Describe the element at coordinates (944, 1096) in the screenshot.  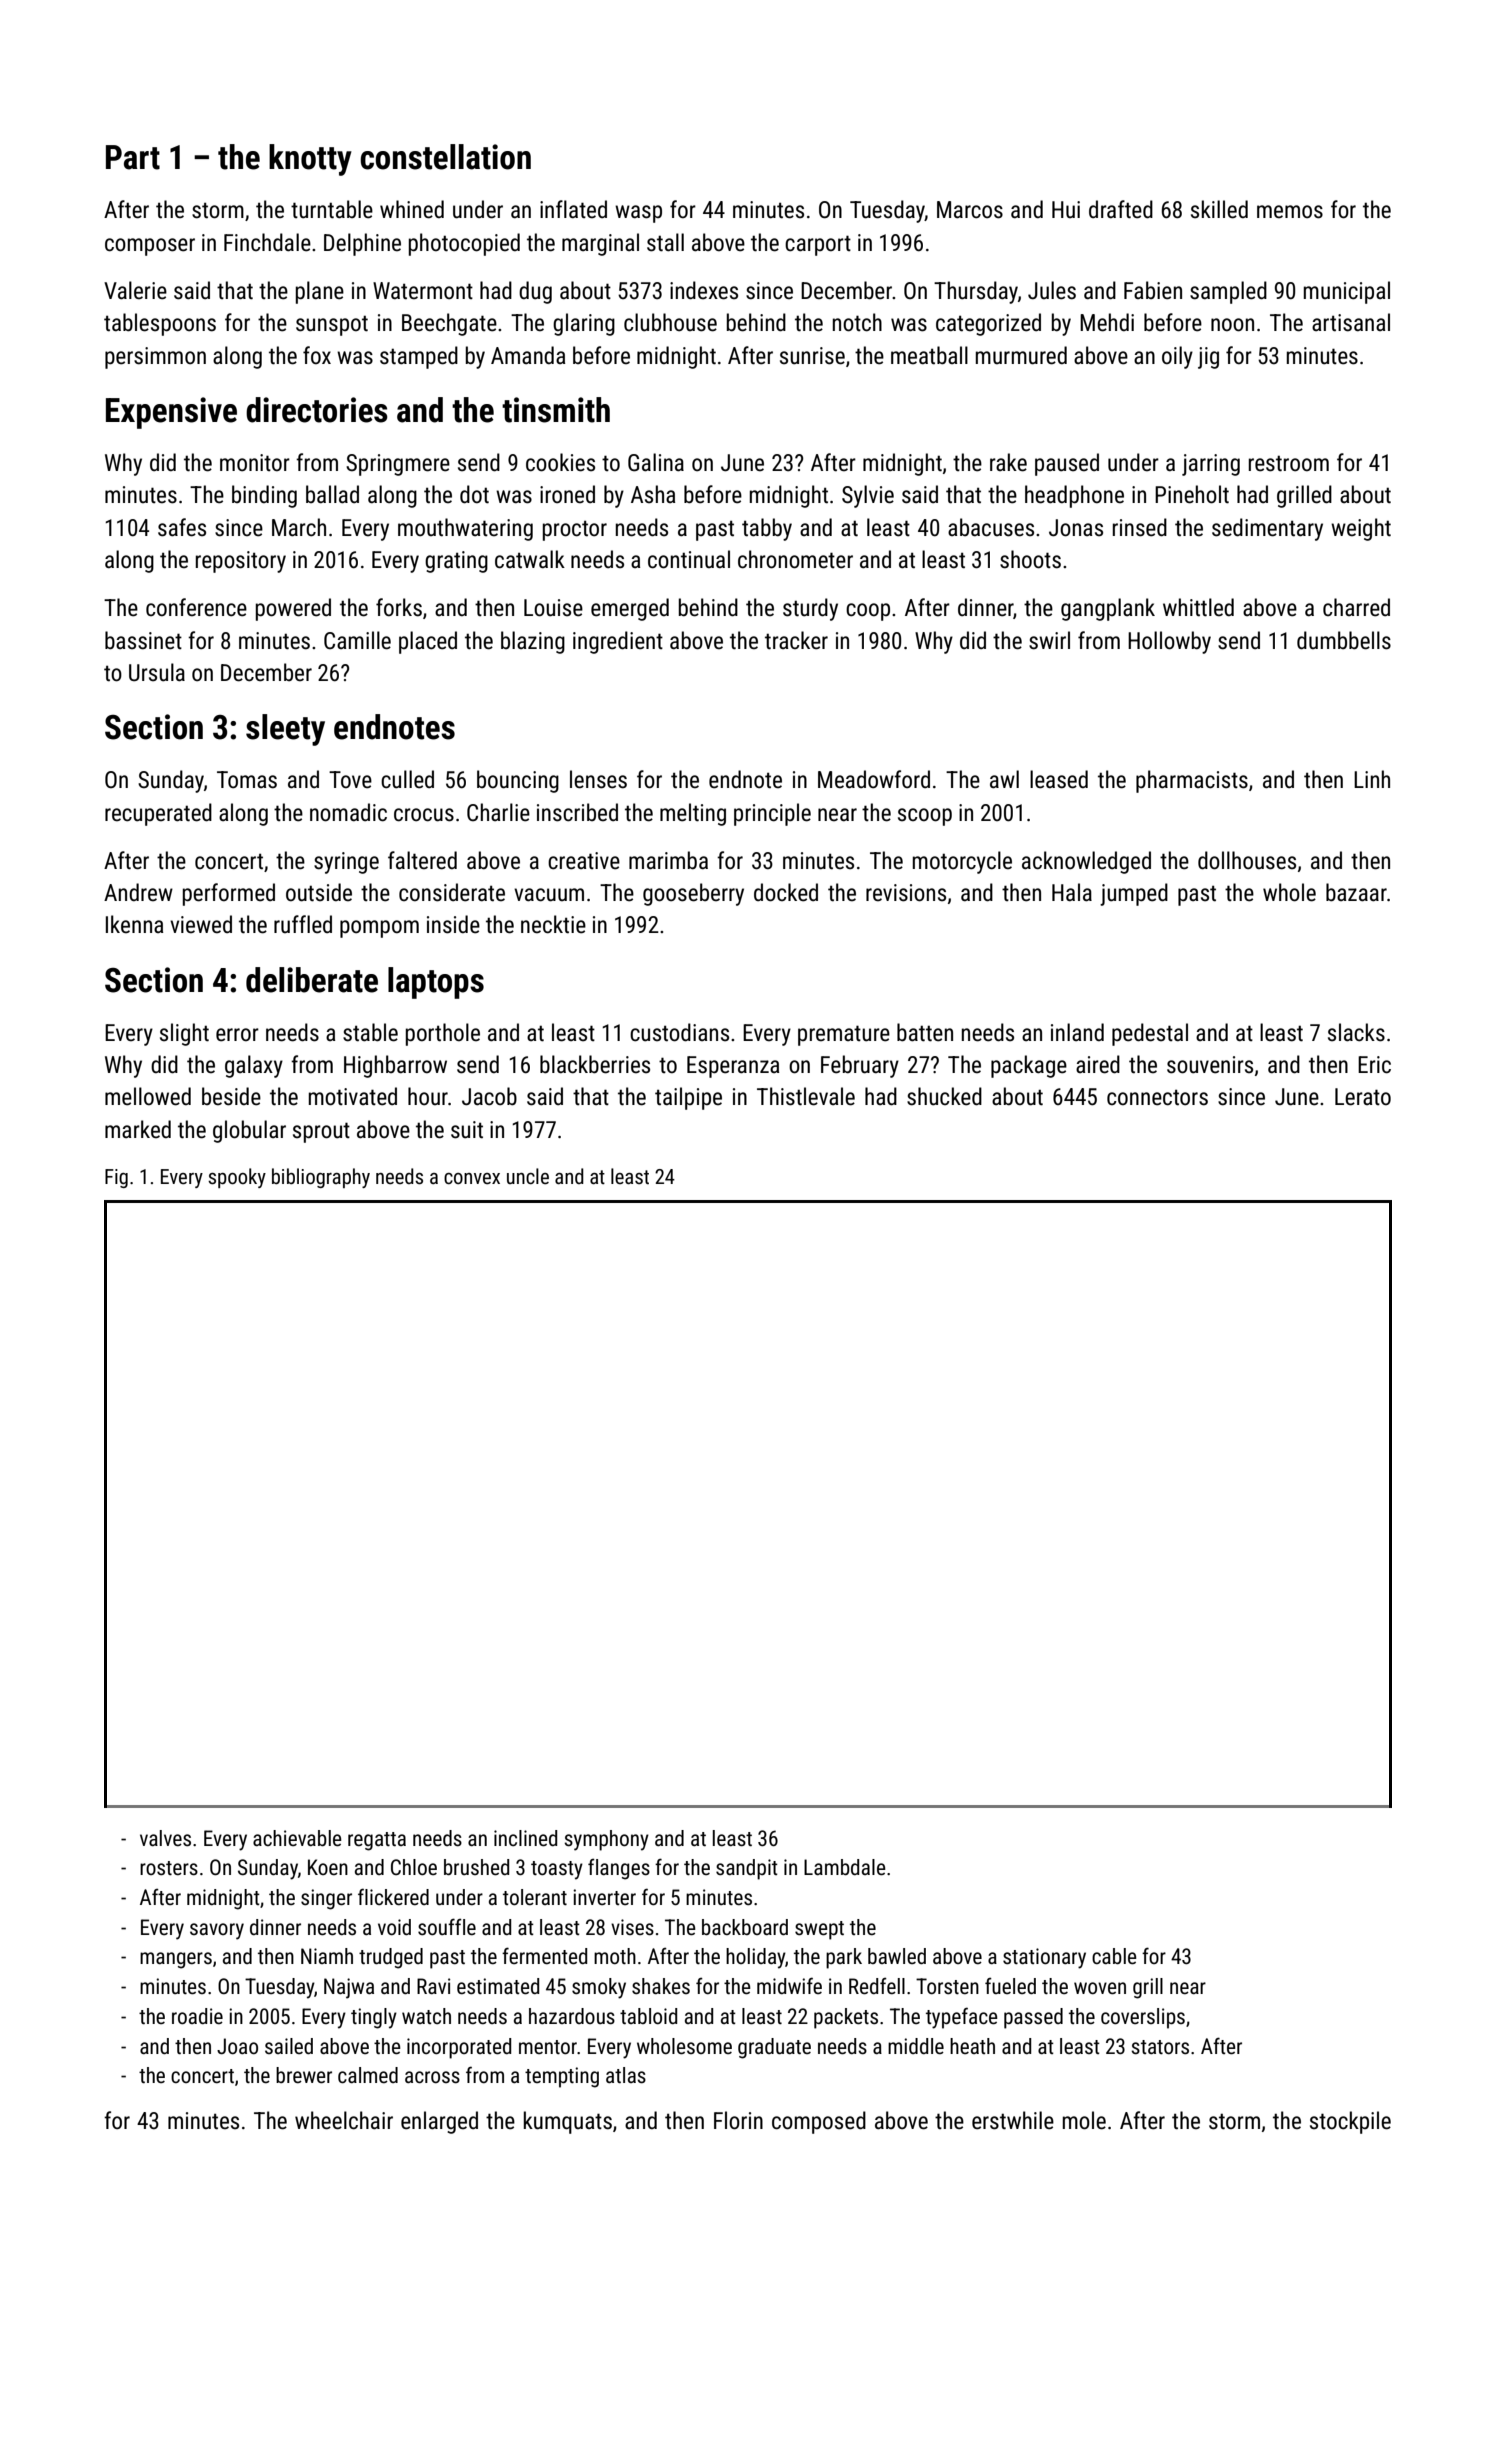
I see `shucked` at that location.
